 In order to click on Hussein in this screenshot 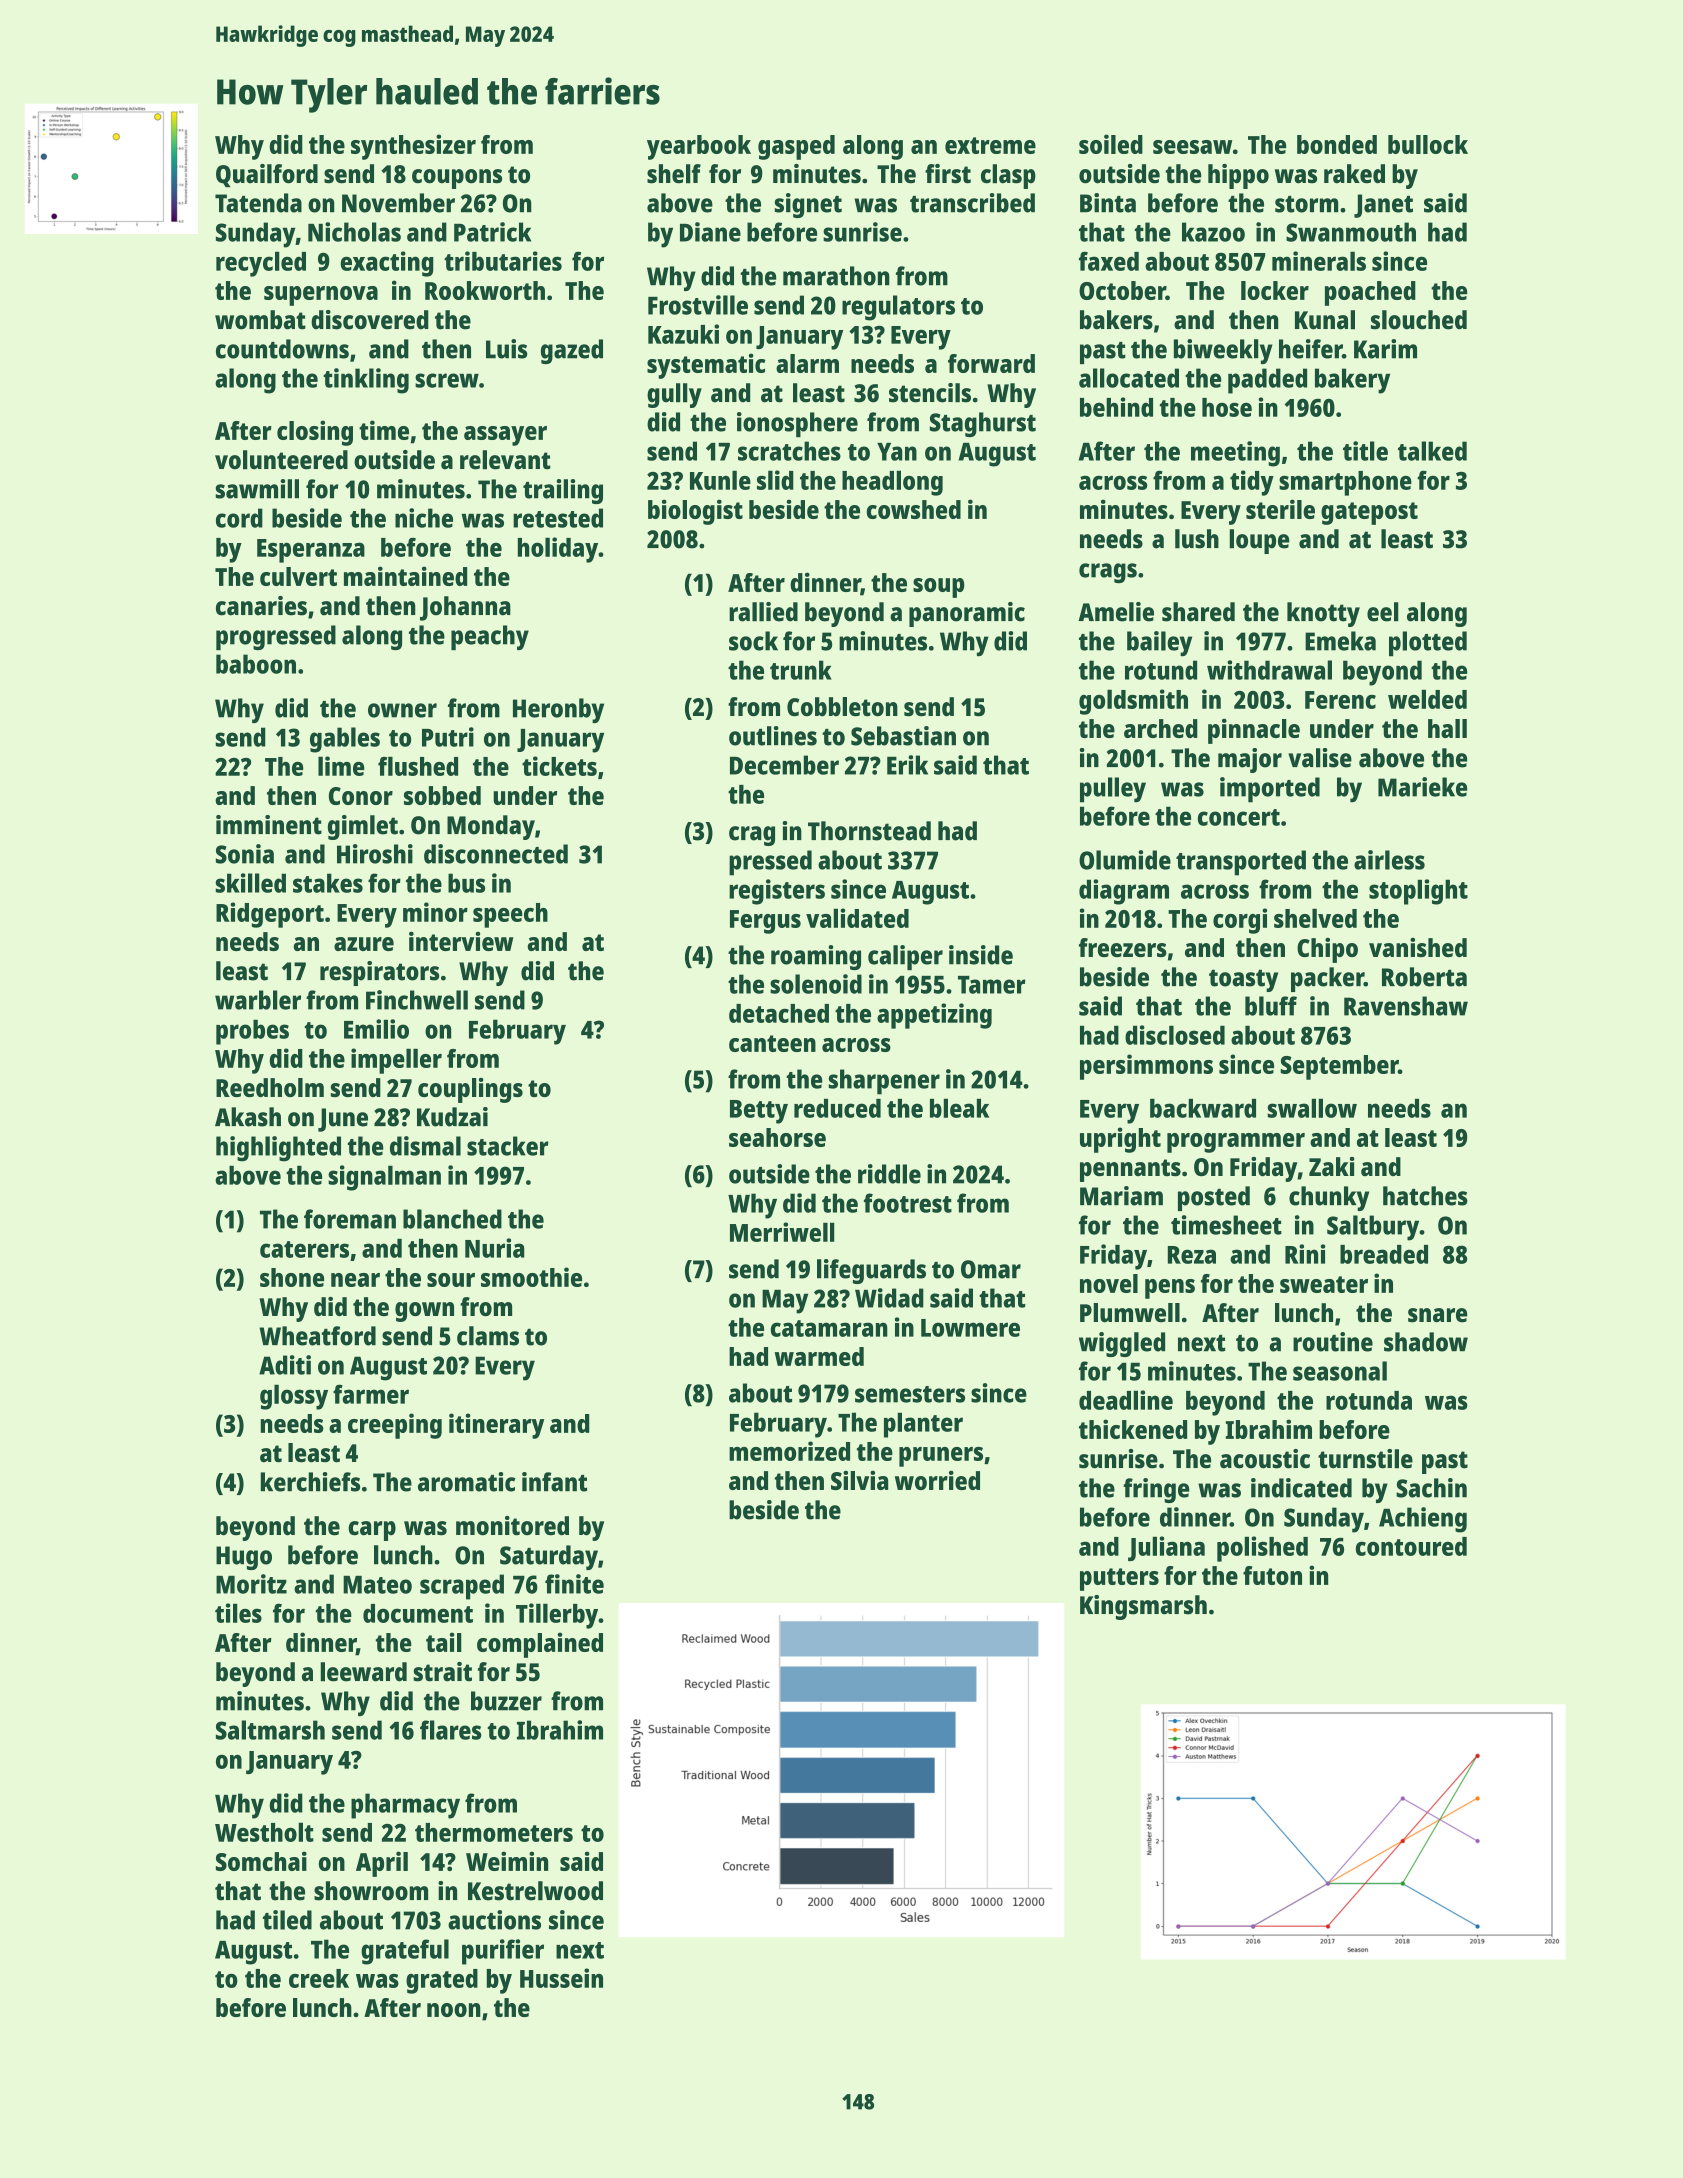, I will do `click(561, 1978)`.
